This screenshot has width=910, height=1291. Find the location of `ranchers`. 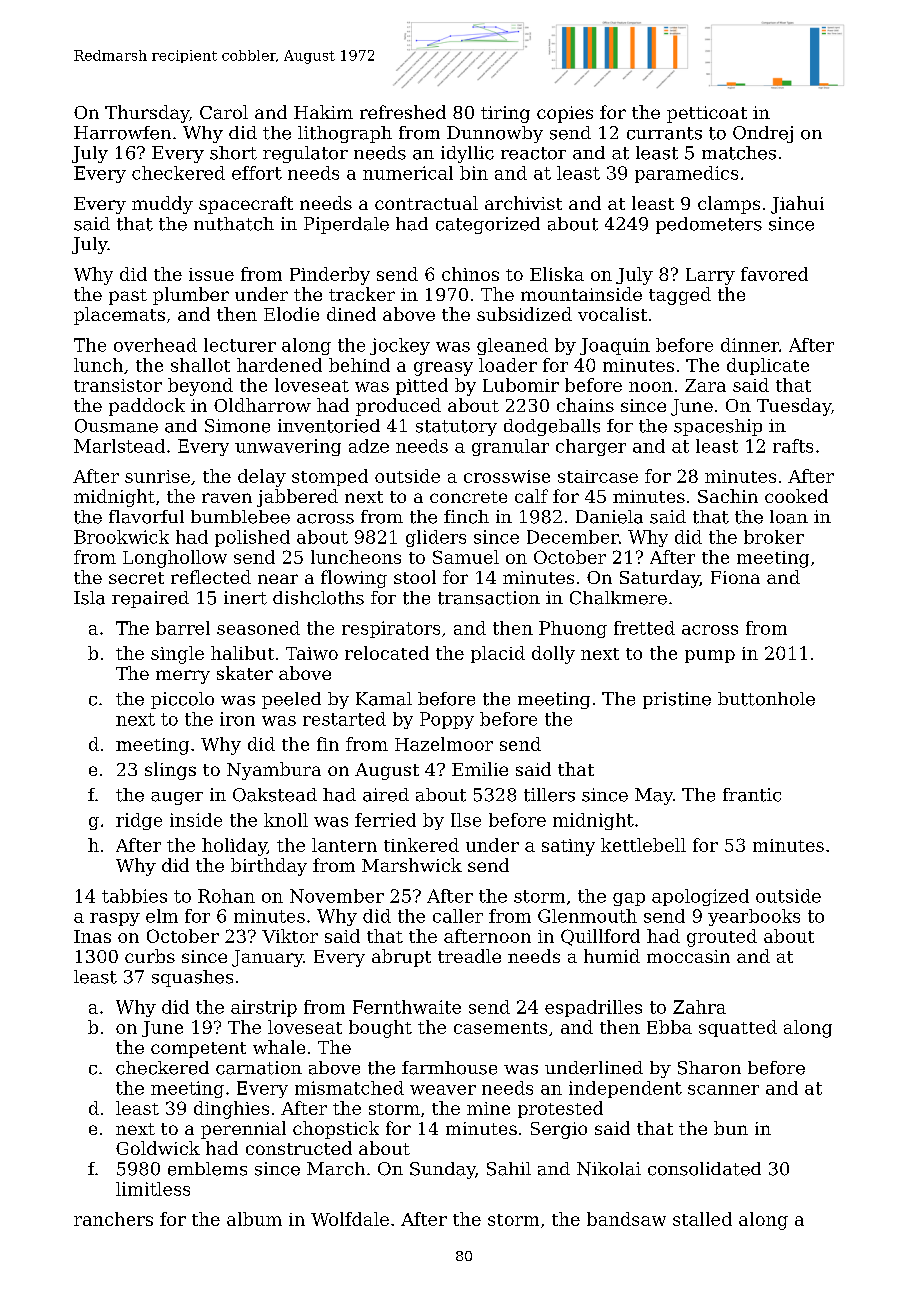

ranchers is located at coordinates (113, 1219).
